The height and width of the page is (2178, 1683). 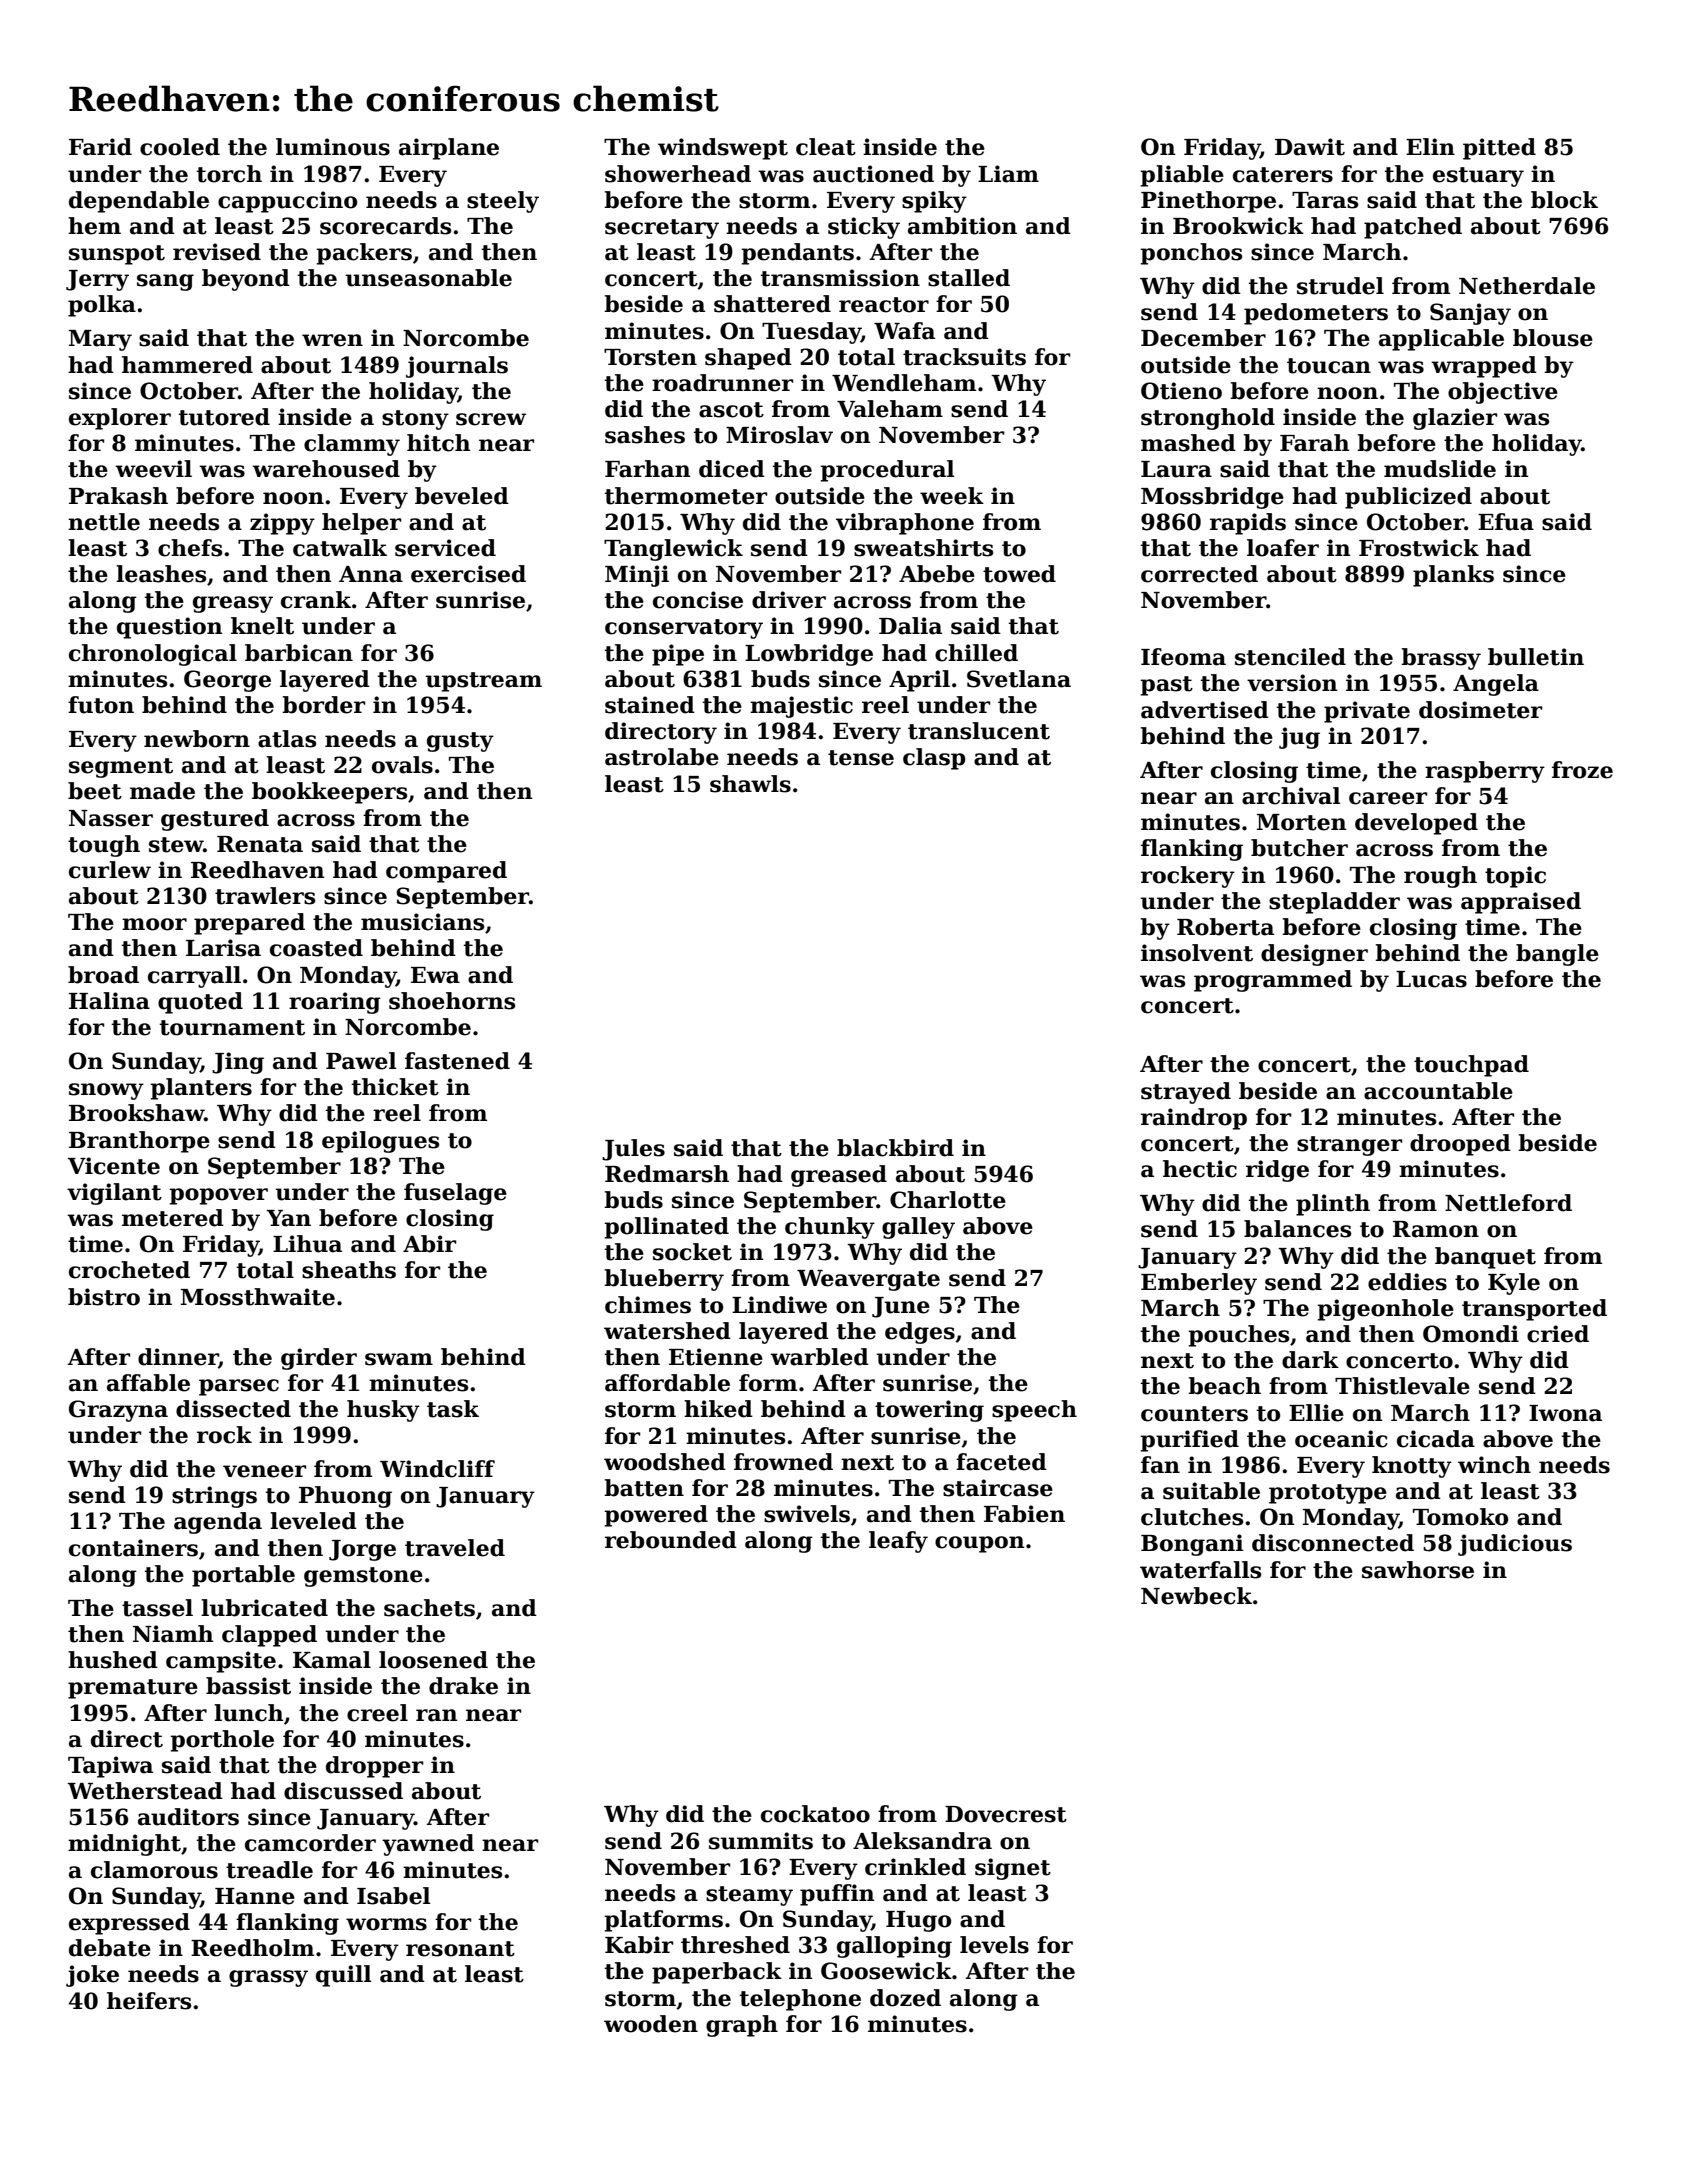 What do you see at coordinates (1470, 314) in the page?
I see `Sanjay` at bounding box center [1470, 314].
